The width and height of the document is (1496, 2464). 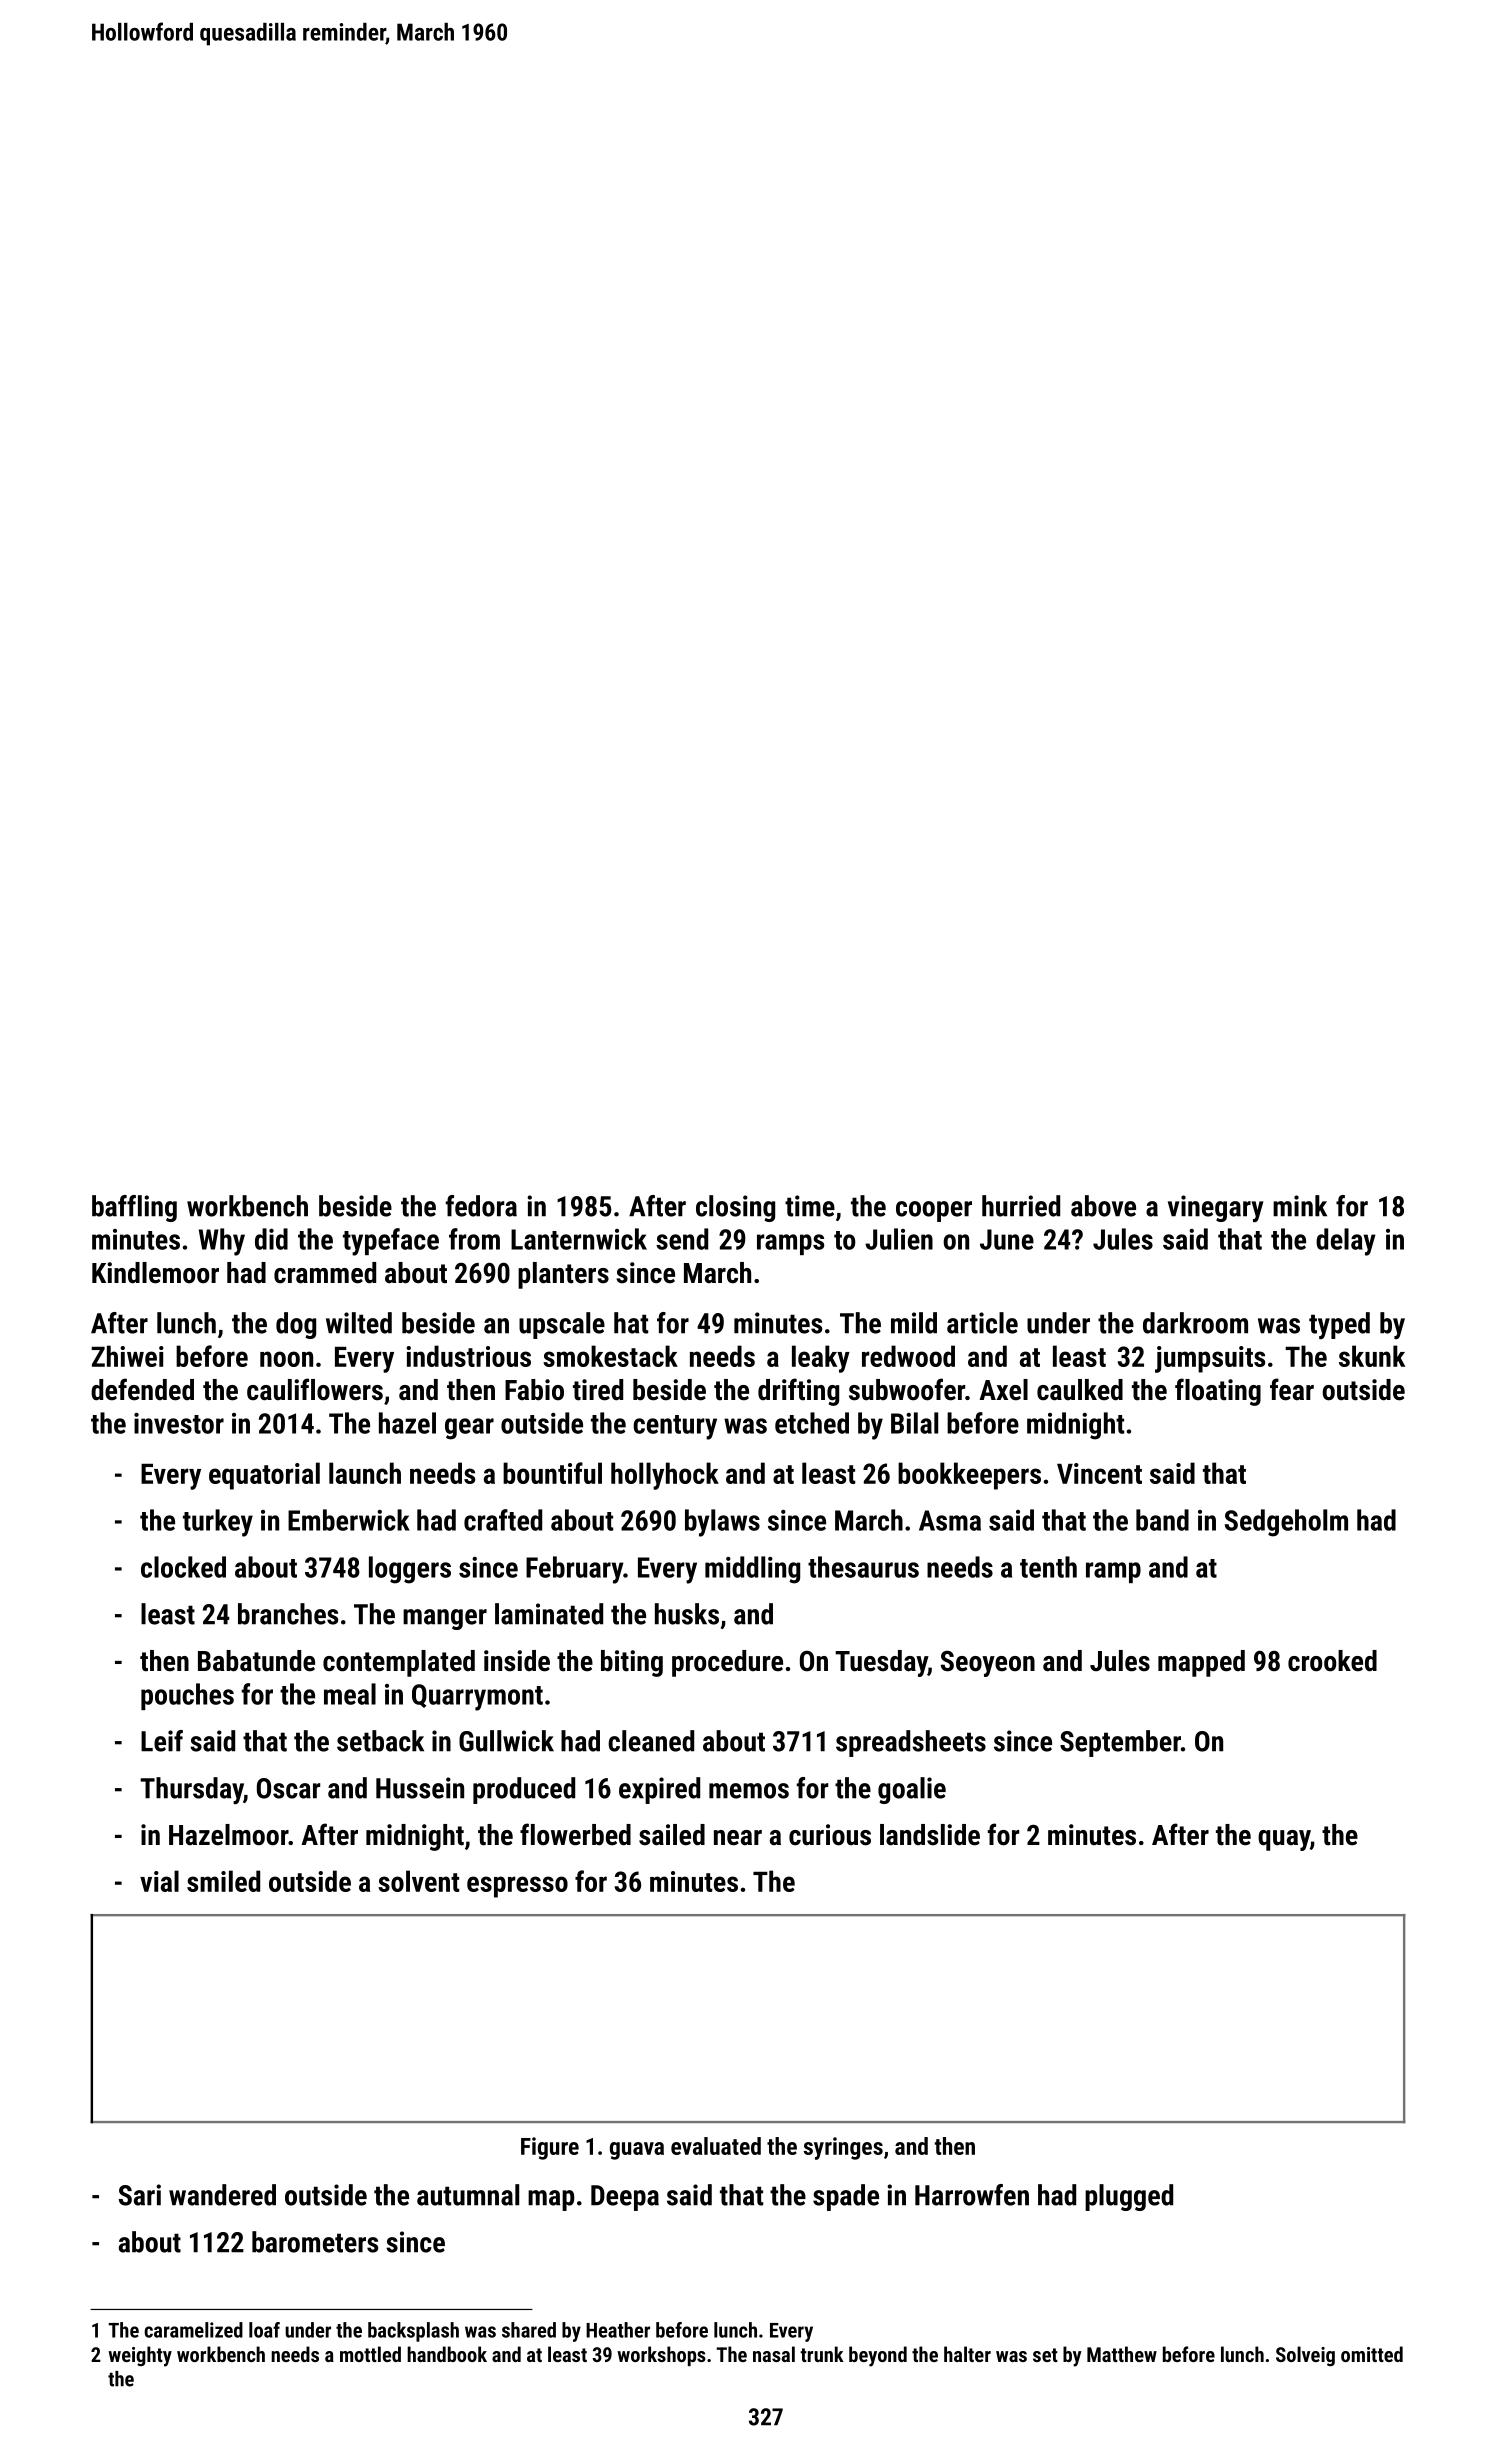 What do you see at coordinates (846, 2197) in the document?
I see `spade` at bounding box center [846, 2197].
